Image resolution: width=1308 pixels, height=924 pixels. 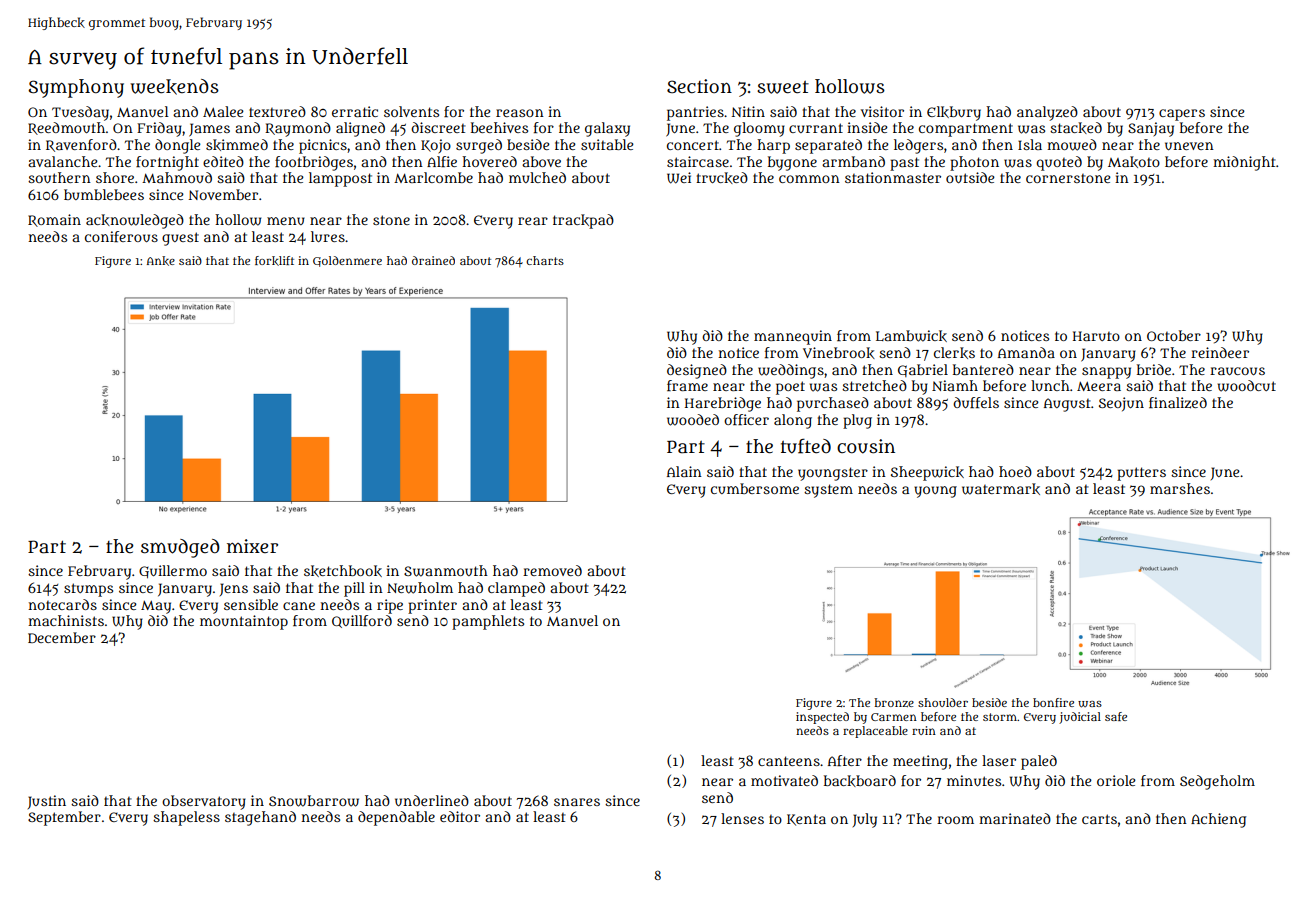 What do you see at coordinates (533, 221) in the screenshot?
I see `rear` at bounding box center [533, 221].
